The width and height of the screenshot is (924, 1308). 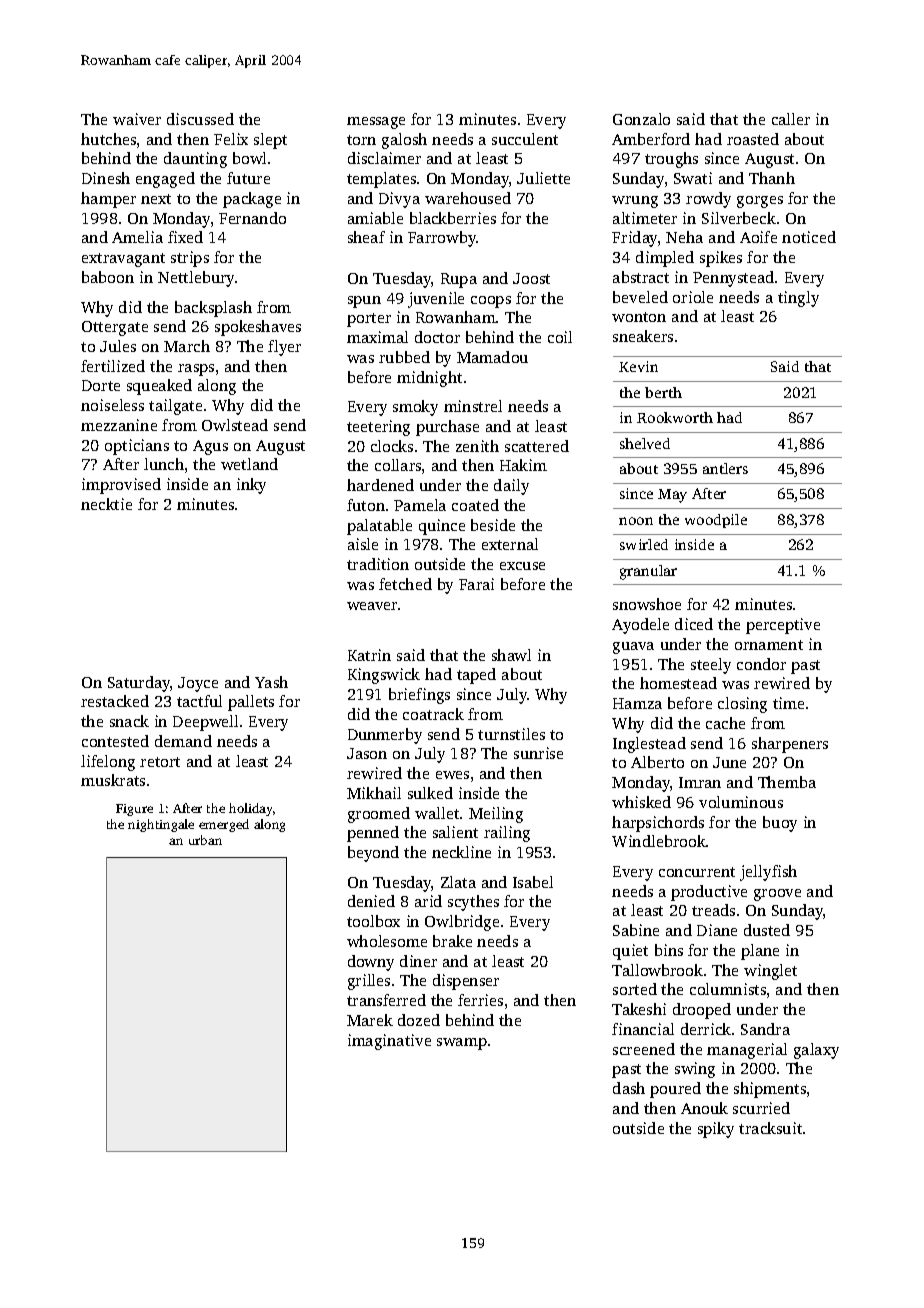 I want to click on imaginative, so click(x=389, y=1042).
